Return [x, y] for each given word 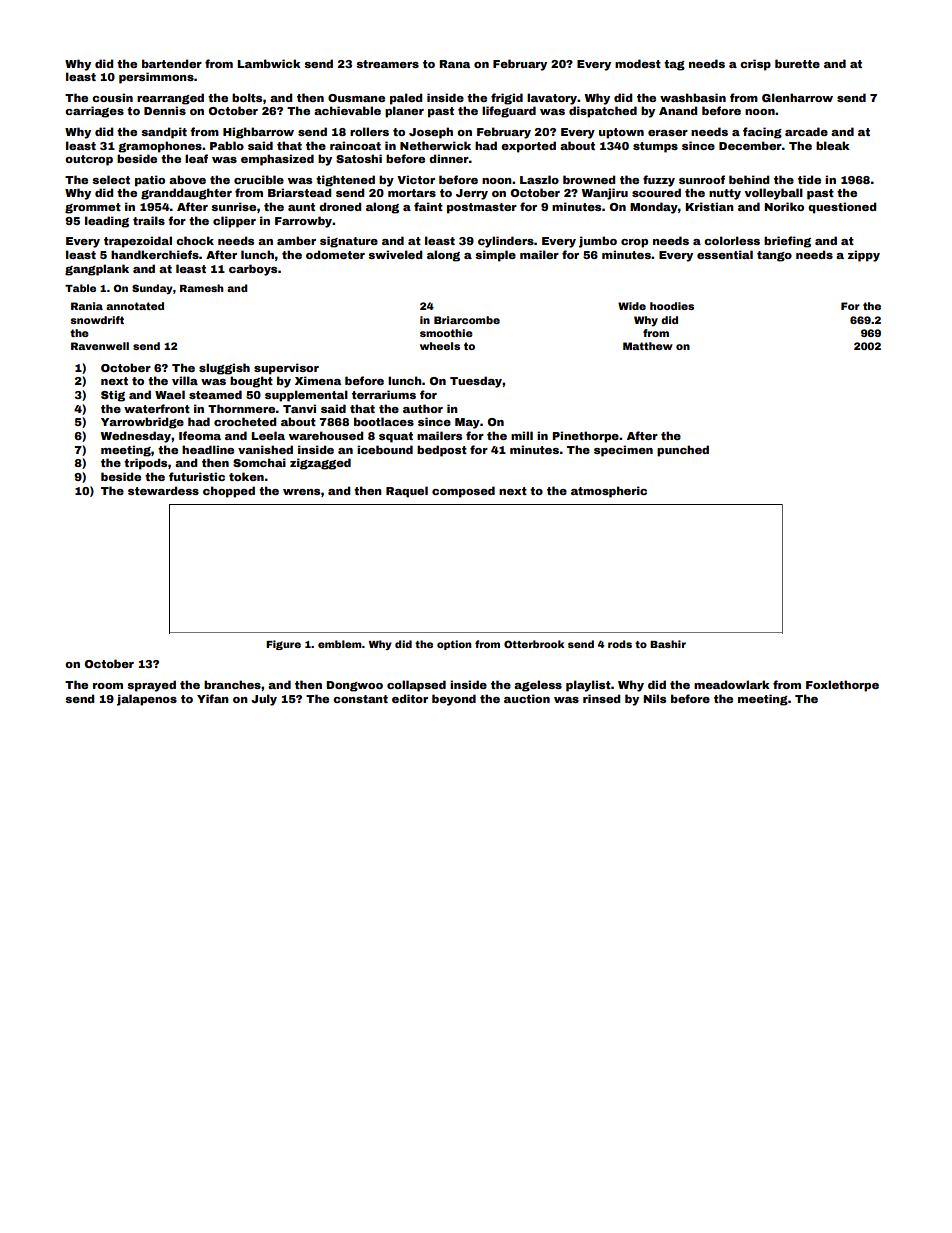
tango [774, 256]
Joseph [431, 133]
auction [527, 698]
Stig [113, 396]
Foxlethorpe [842, 686]
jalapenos [147, 700]
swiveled [395, 254]
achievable [347, 110]
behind [749, 179]
